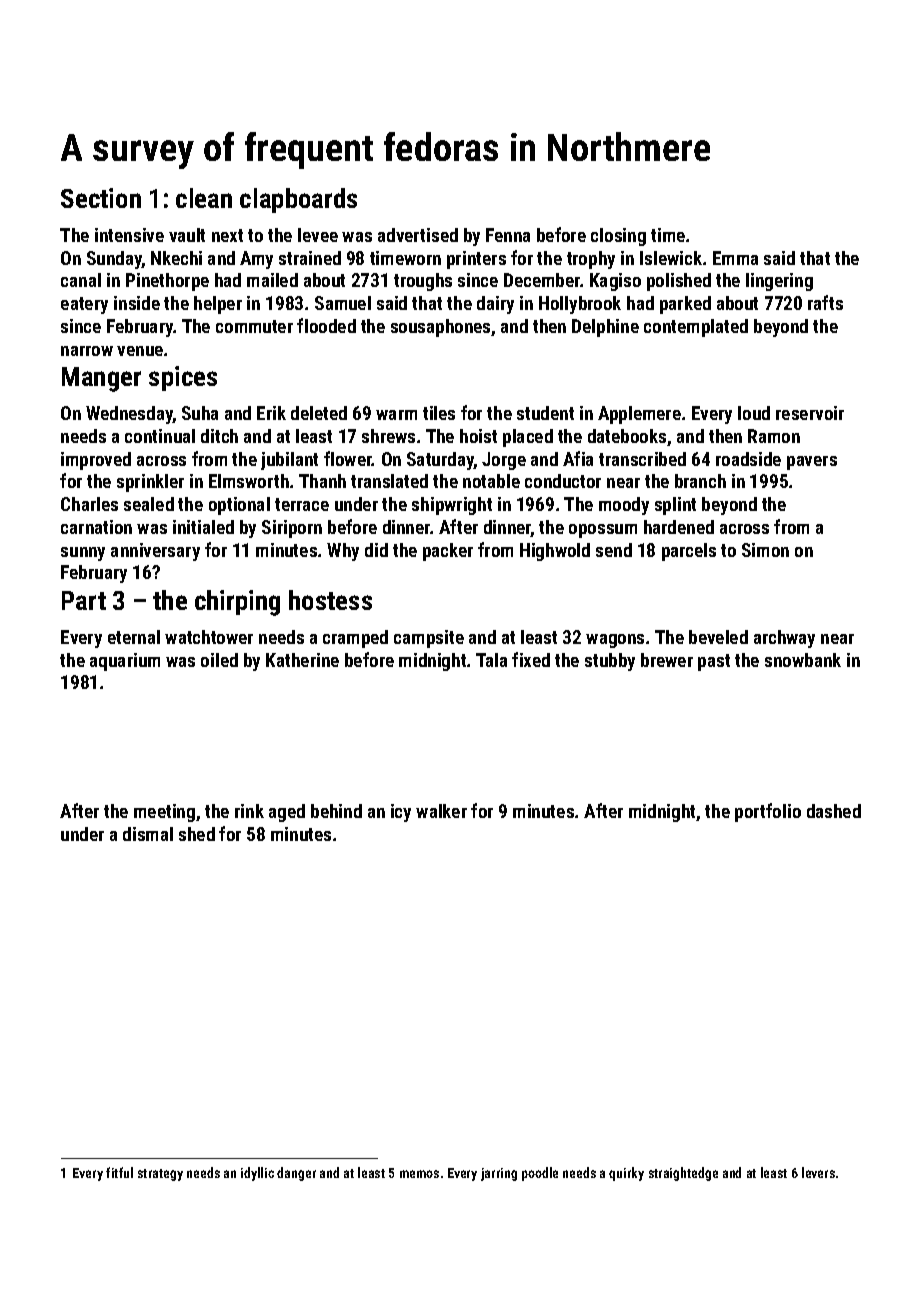  What do you see at coordinates (768, 812) in the screenshot?
I see `portfolio` at bounding box center [768, 812].
